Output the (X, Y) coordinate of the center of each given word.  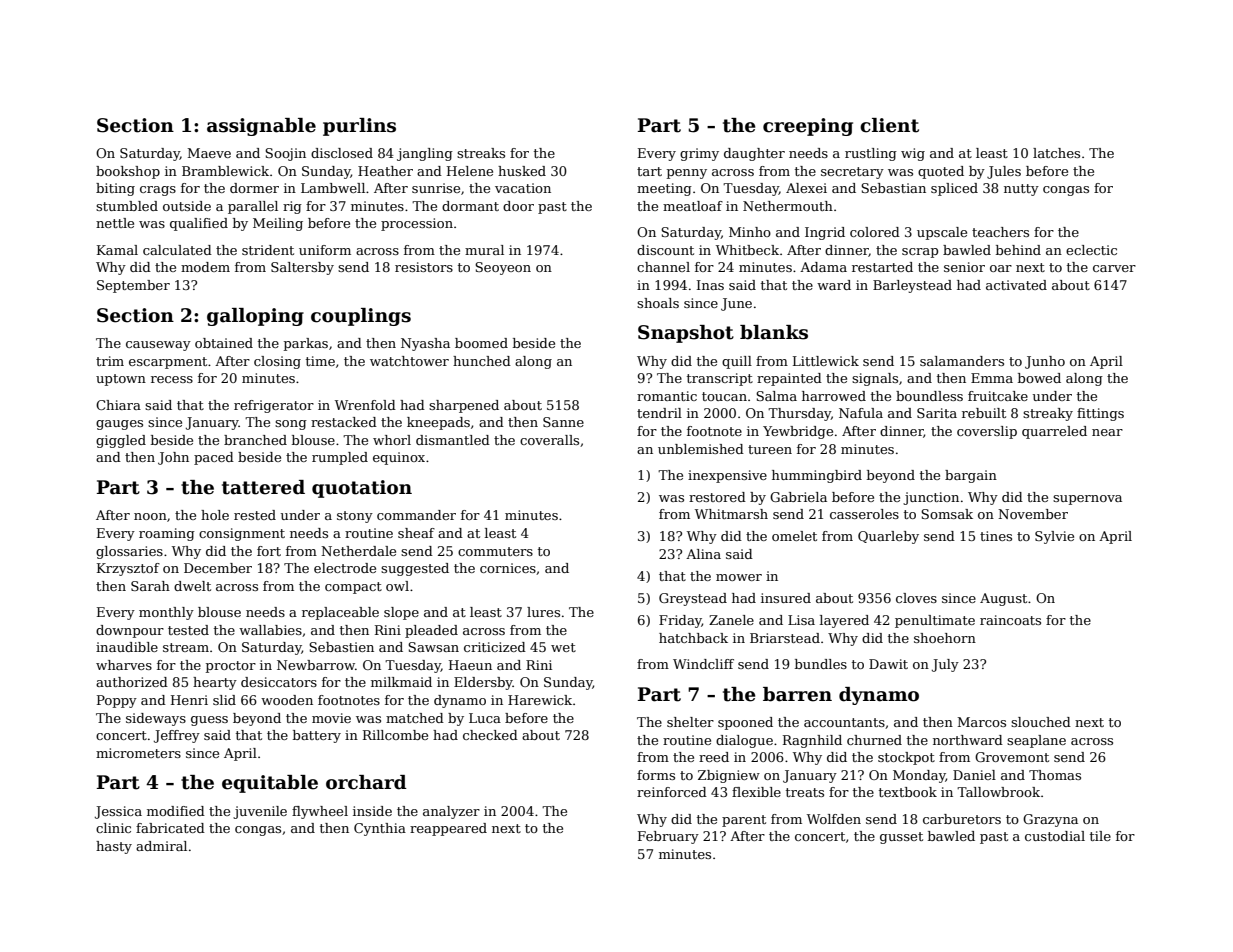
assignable (261, 127)
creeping (808, 127)
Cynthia (380, 829)
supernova (1087, 500)
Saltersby (302, 268)
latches (1056, 153)
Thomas (1055, 775)
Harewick (540, 700)
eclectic (1091, 250)
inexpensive (727, 476)
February (668, 837)
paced (214, 458)
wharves (124, 665)
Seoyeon (503, 268)
